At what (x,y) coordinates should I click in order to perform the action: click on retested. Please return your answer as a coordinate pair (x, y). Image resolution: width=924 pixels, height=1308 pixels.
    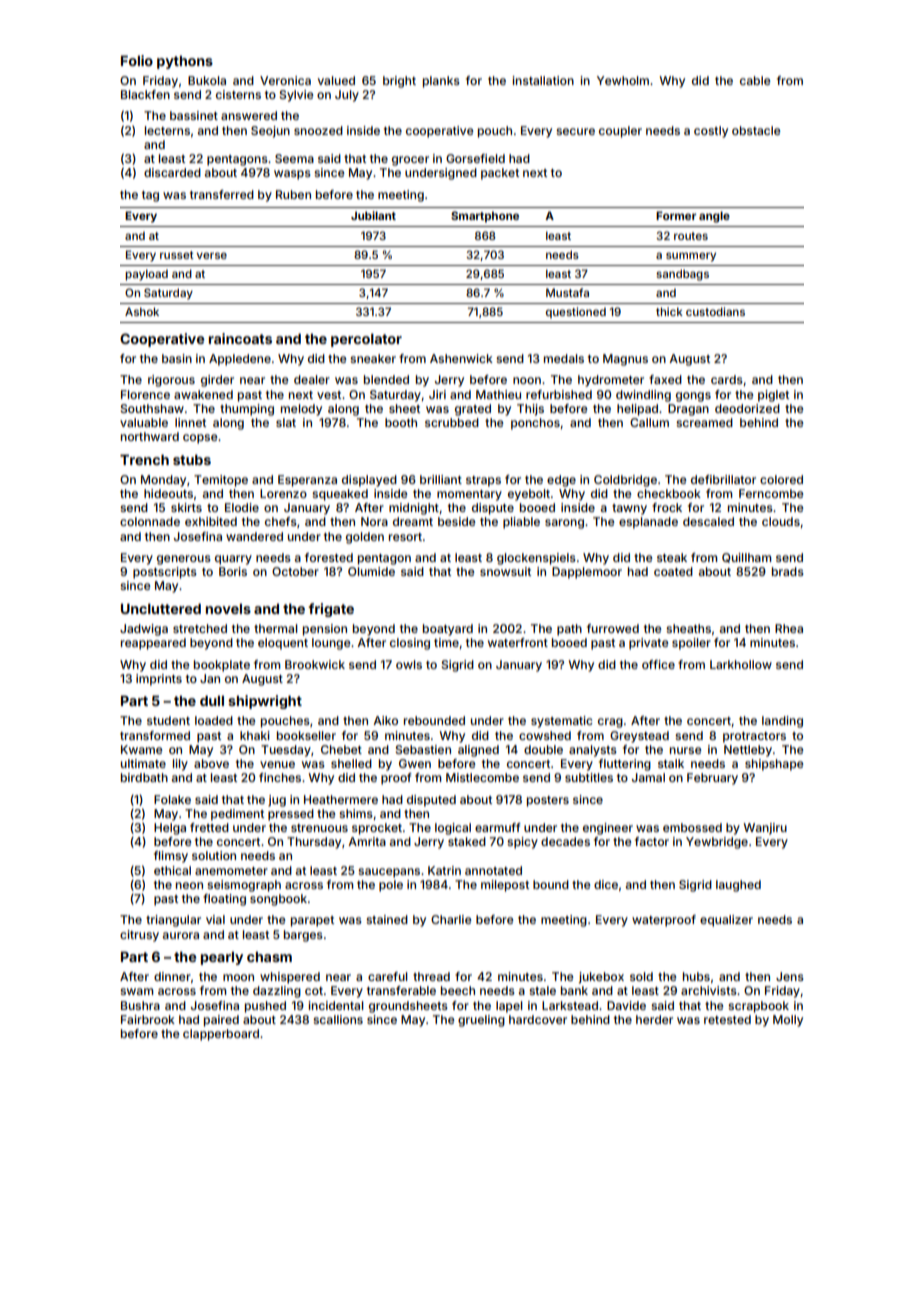
    Looking at the image, I should click on (727, 1019).
